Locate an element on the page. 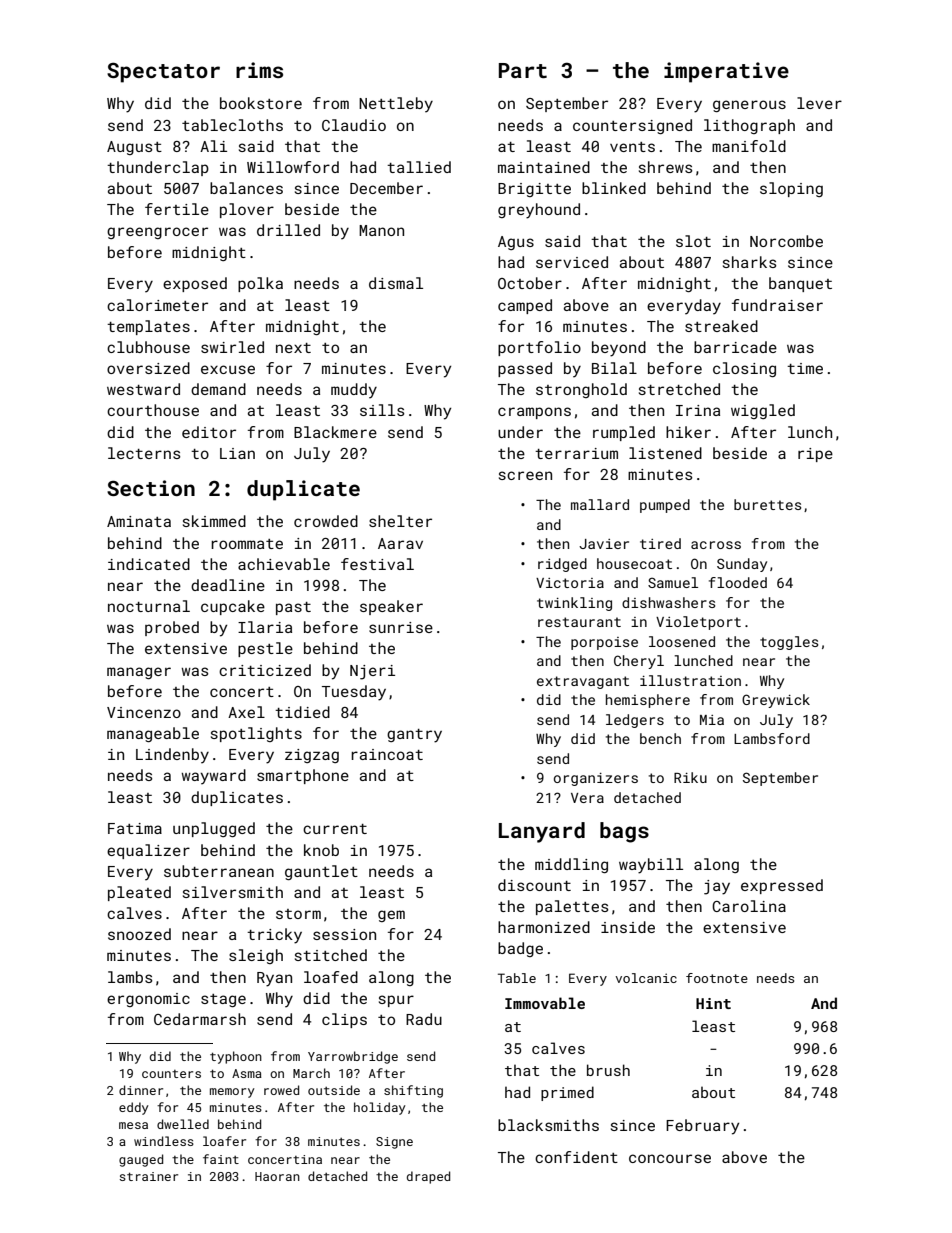 This document has height=1233, width=952. Greywick is located at coordinates (776, 701).
